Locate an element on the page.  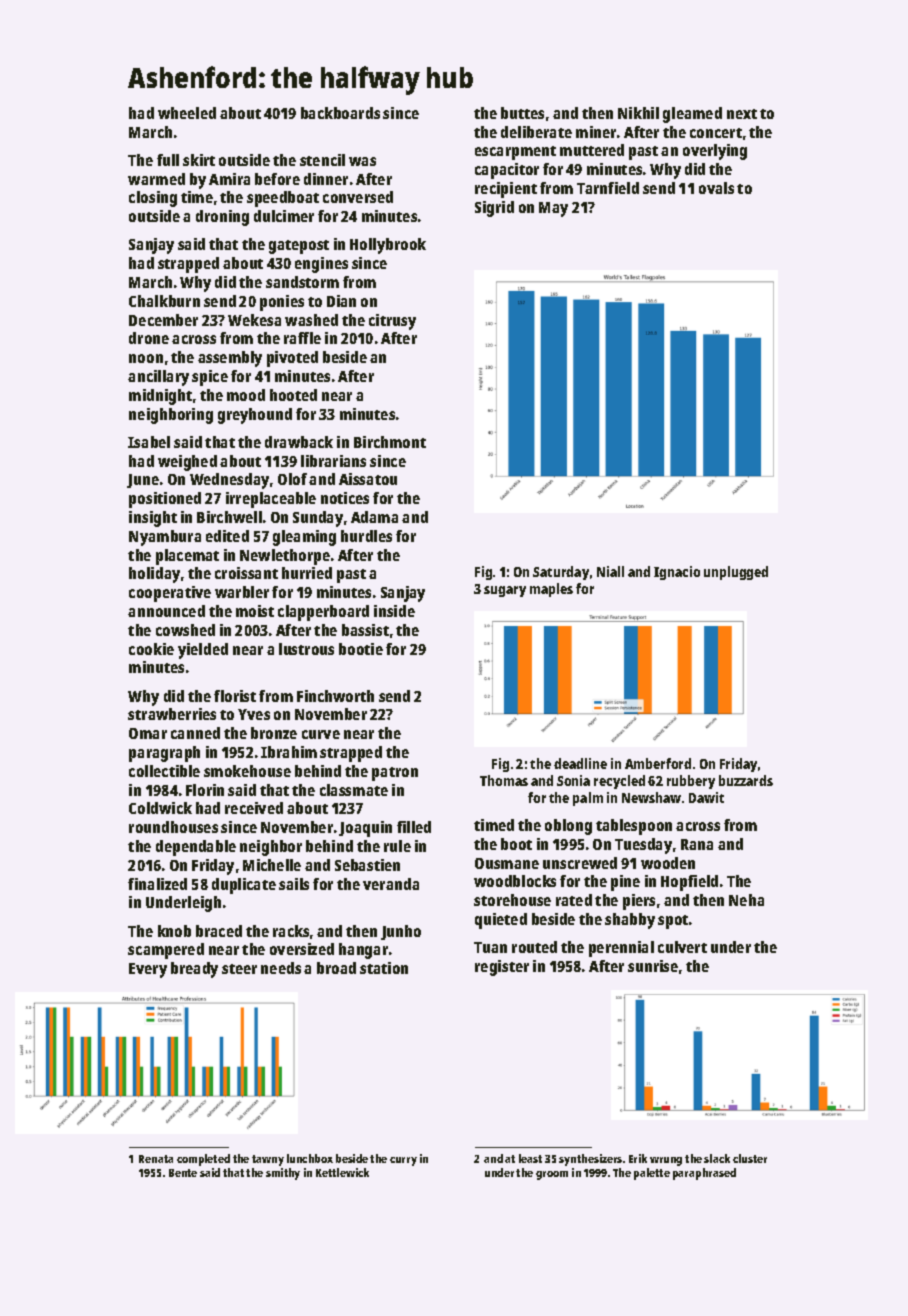
capacitor is located at coordinates (507, 171).
